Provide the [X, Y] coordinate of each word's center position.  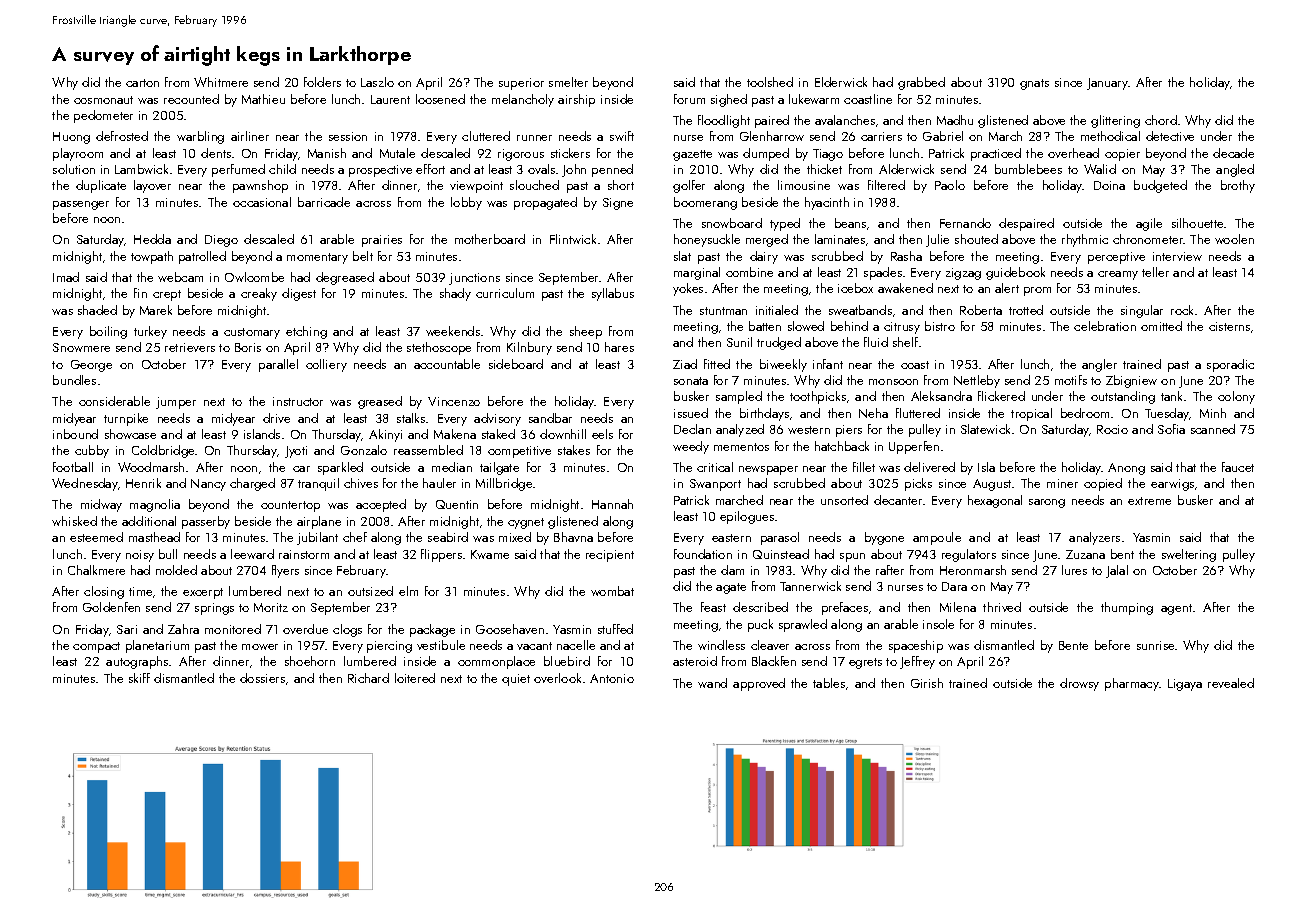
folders [322, 82]
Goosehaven [510, 629]
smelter [568, 82]
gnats [1034, 84]
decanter [898, 500]
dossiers [262, 678]
